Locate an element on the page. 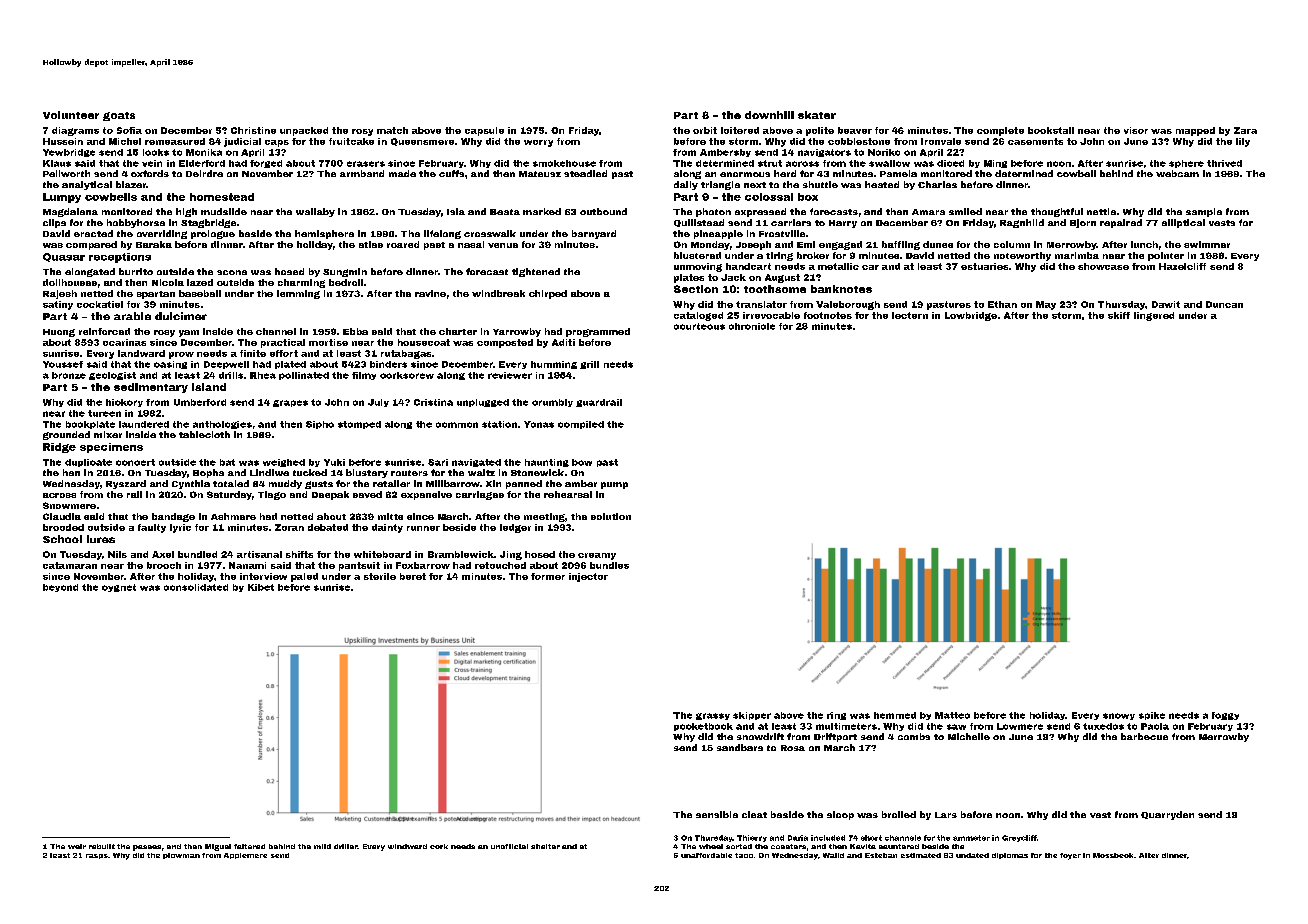 The width and height of the page is (1308, 924). Mossbeck is located at coordinates (1113, 855).
